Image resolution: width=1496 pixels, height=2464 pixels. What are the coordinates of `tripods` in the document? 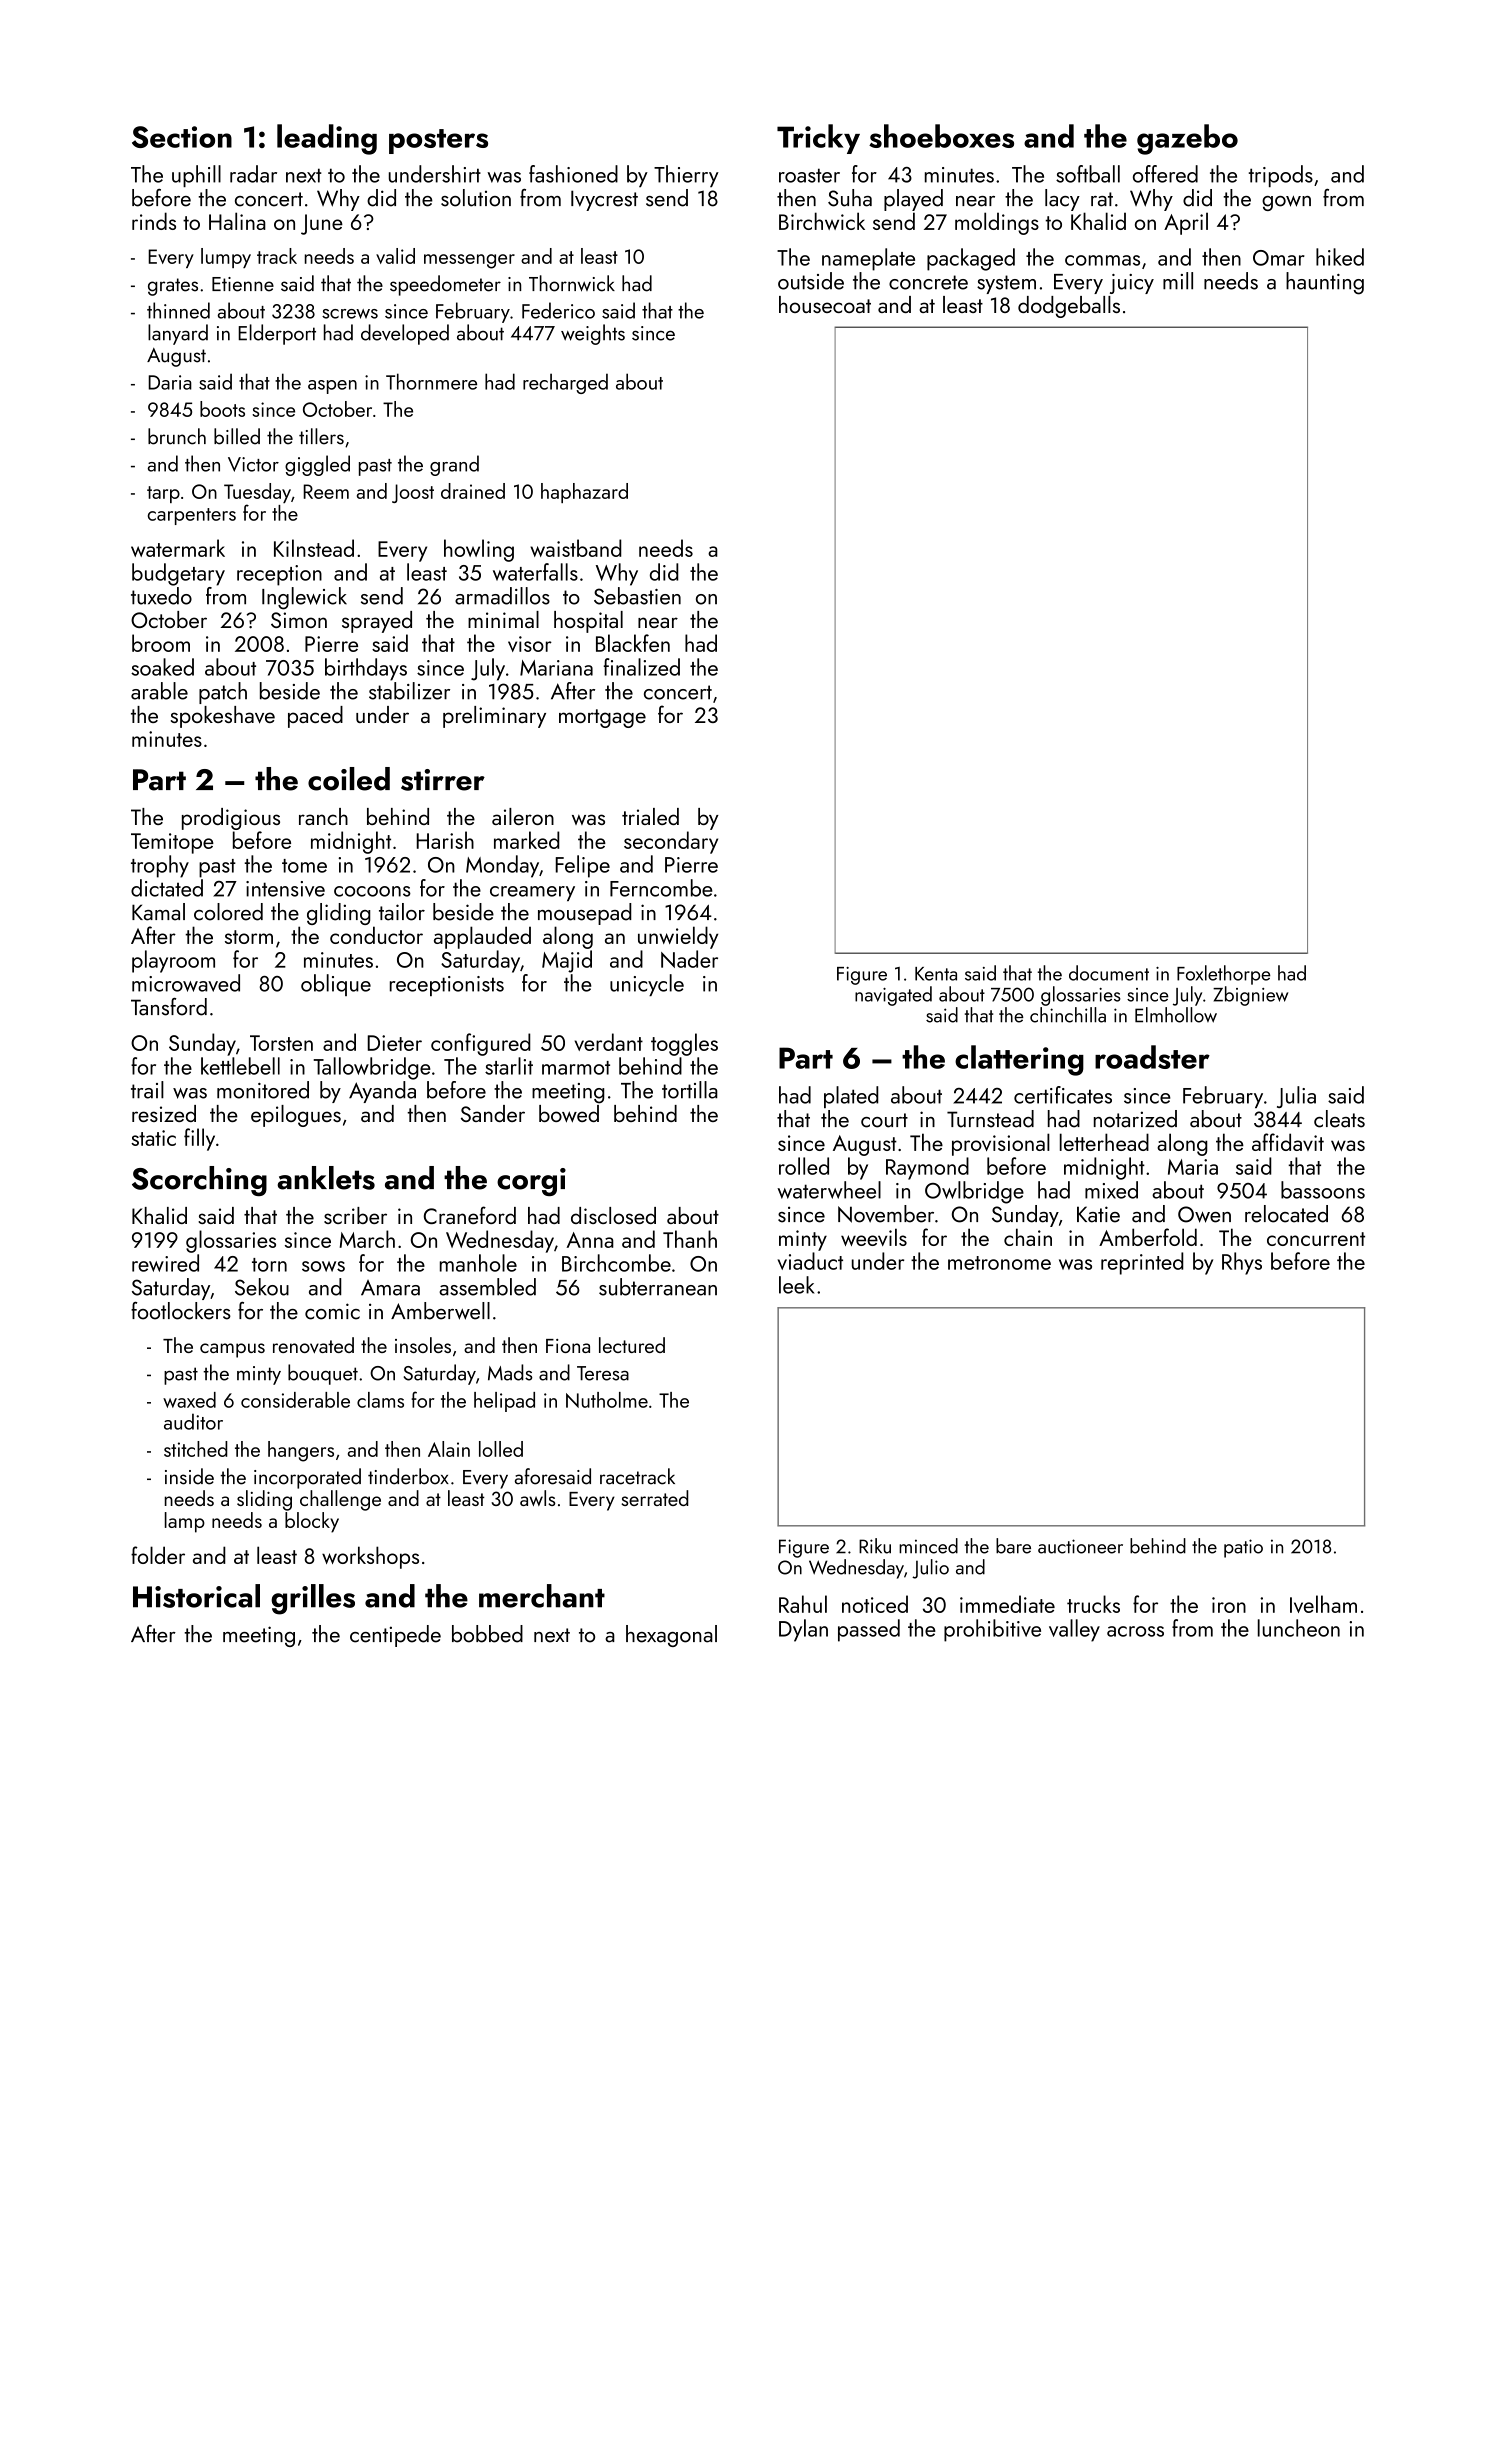 It's located at (1281, 176).
